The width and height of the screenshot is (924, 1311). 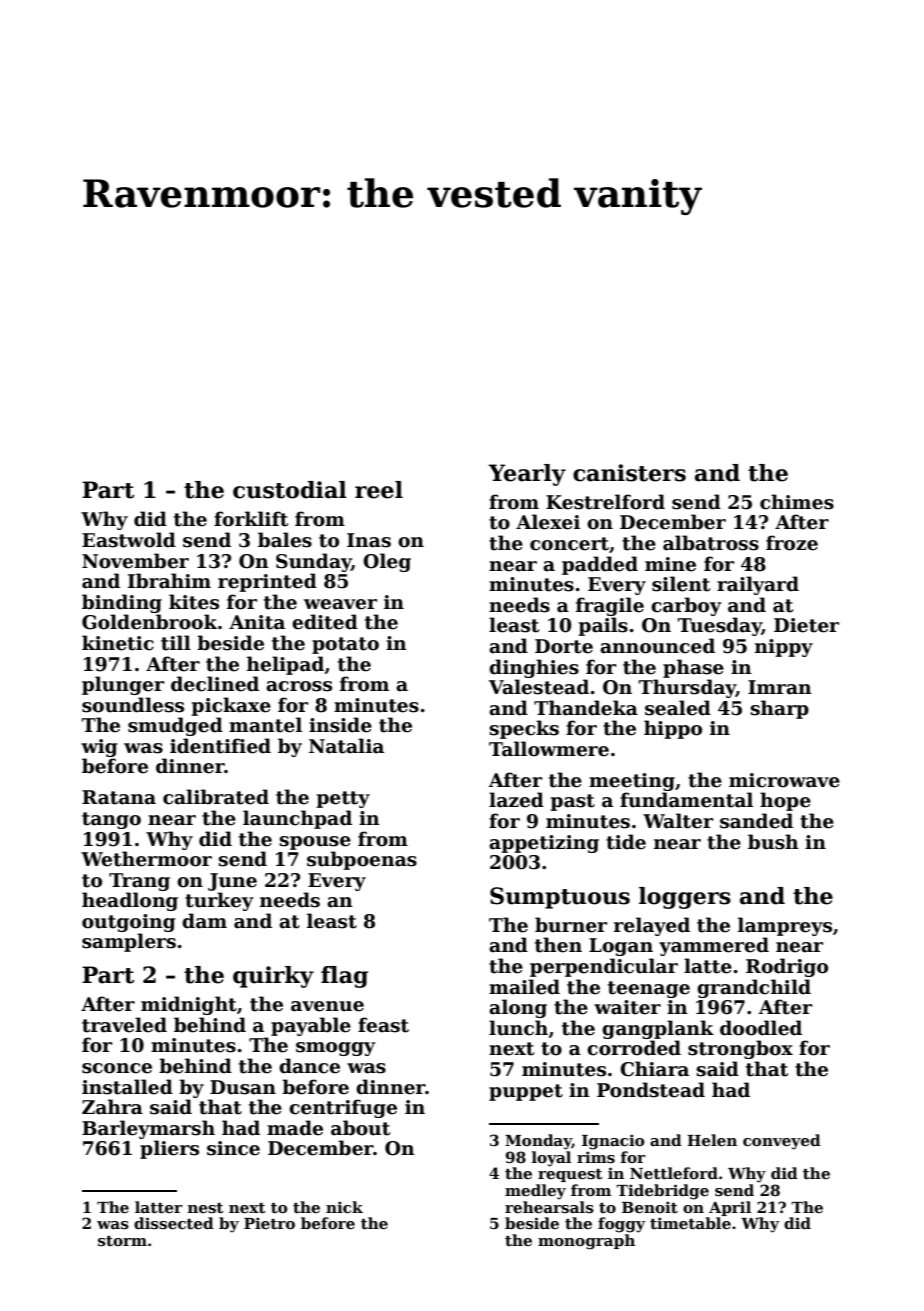 I want to click on outgoing, so click(x=129, y=923).
